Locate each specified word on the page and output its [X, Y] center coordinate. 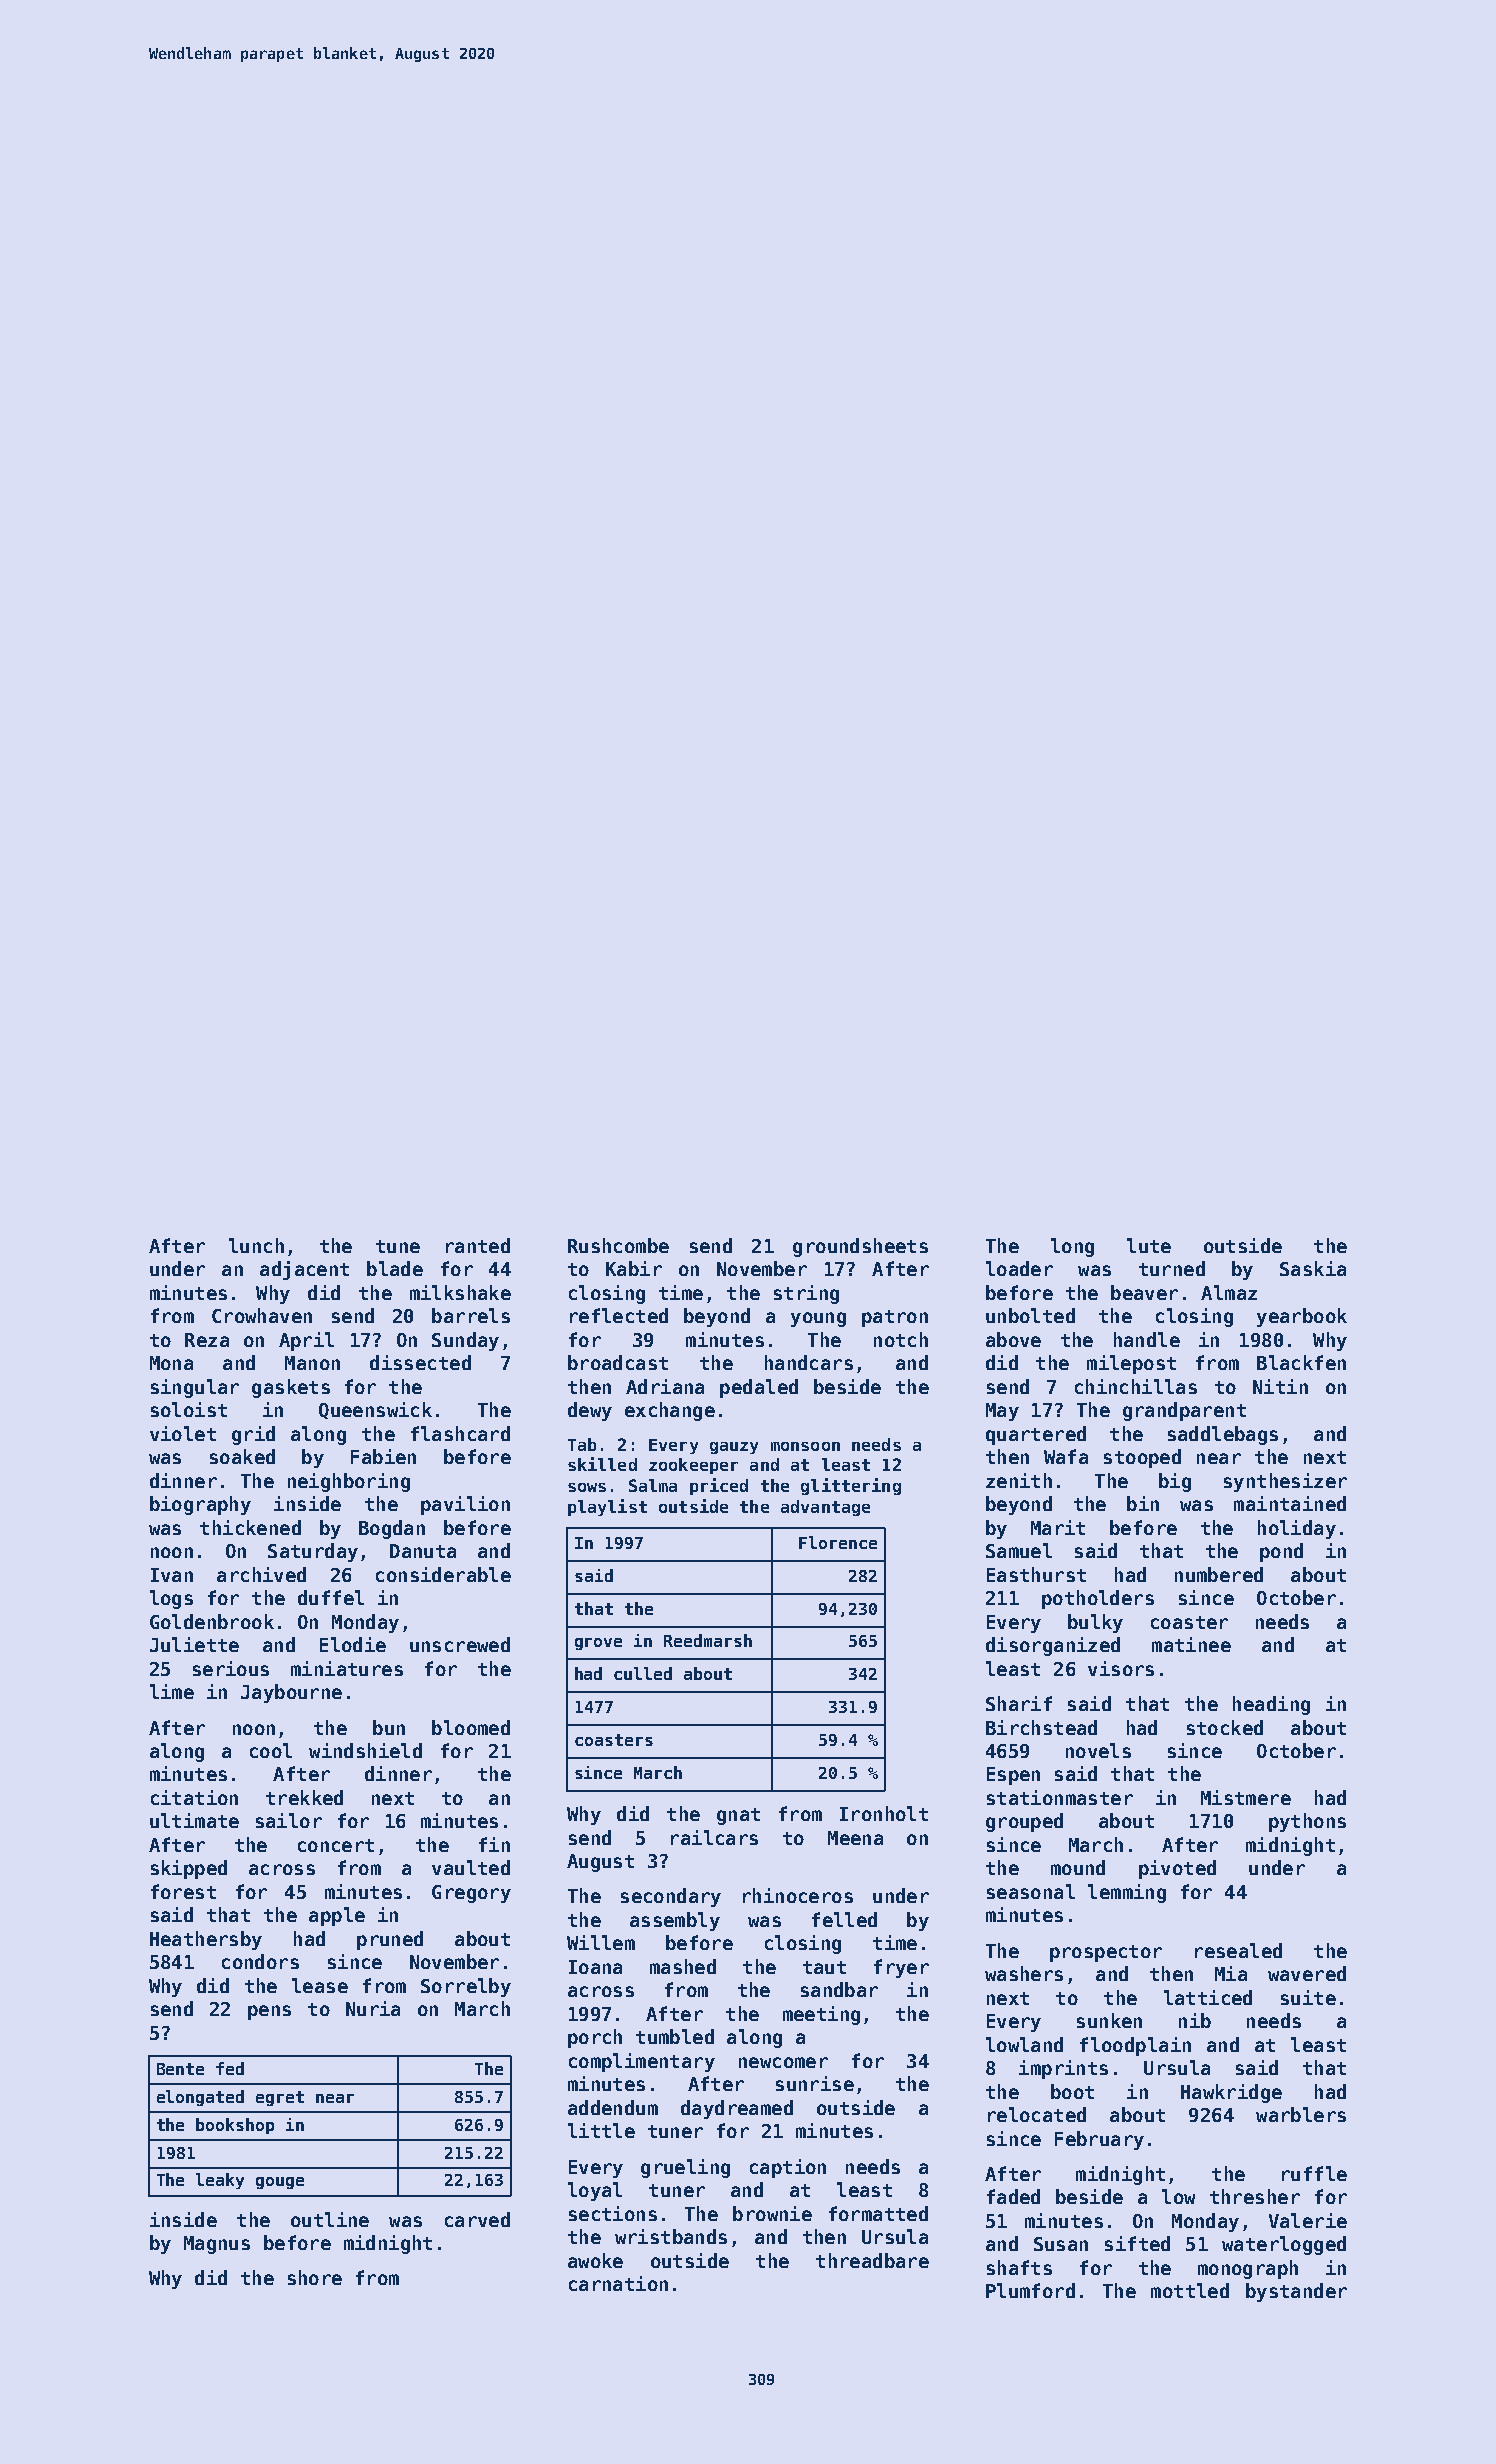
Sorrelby [466, 1987]
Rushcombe [618, 1245]
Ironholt [884, 1813]
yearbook [1302, 1317]
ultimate [194, 1820]
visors [1121, 1668]
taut [824, 1967]
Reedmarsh [708, 1640]
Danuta [423, 1551]
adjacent [304, 1270]
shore [315, 2277]
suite [1308, 1997]
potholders [1098, 1599]
